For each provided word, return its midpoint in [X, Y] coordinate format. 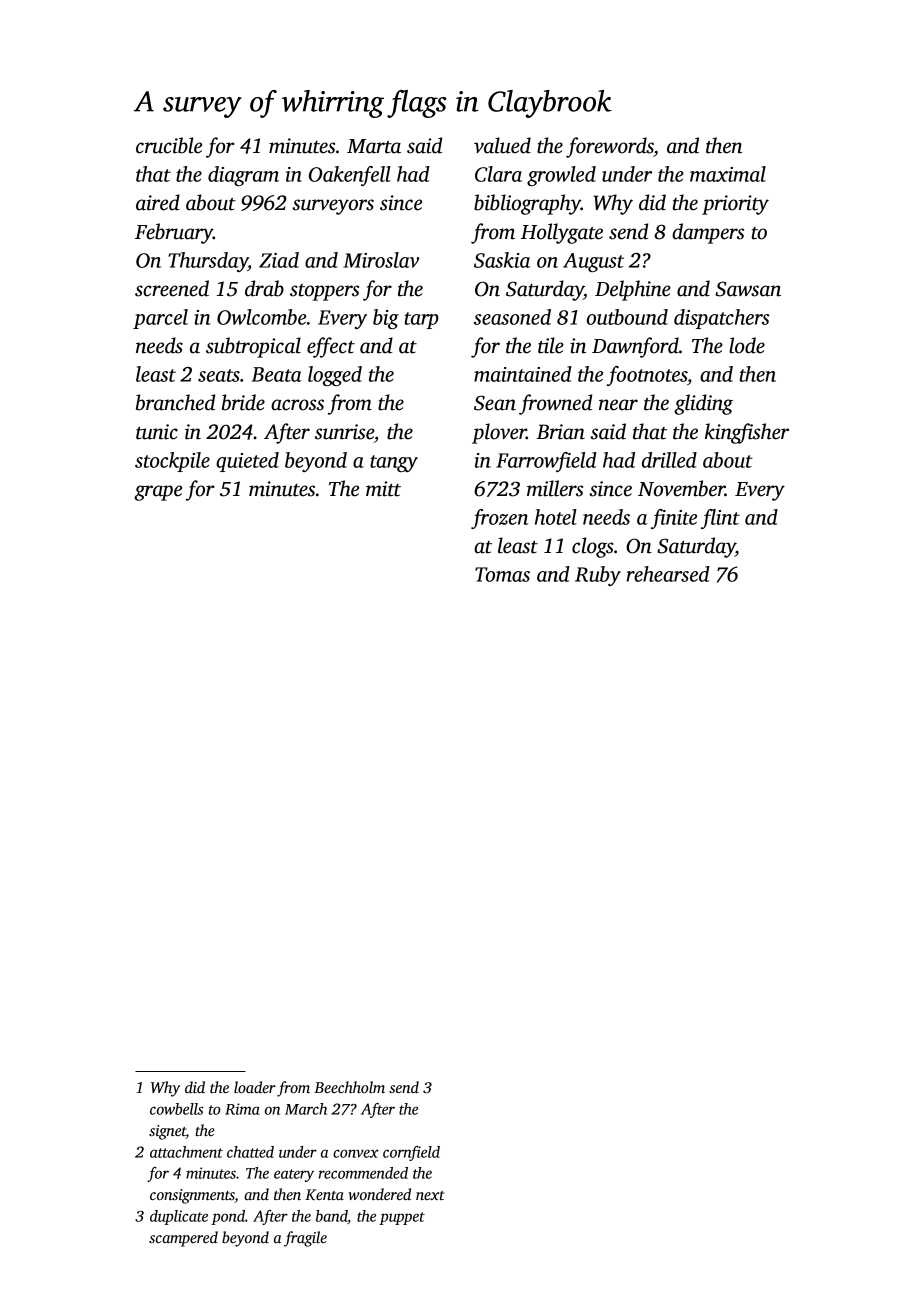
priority [735, 205]
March [306, 1109]
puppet [402, 1218]
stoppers [324, 292]
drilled [669, 460]
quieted [247, 462]
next [430, 1195]
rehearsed [668, 574]
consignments [192, 1196]
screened [172, 288]
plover [499, 433]
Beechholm [349, 1087]
